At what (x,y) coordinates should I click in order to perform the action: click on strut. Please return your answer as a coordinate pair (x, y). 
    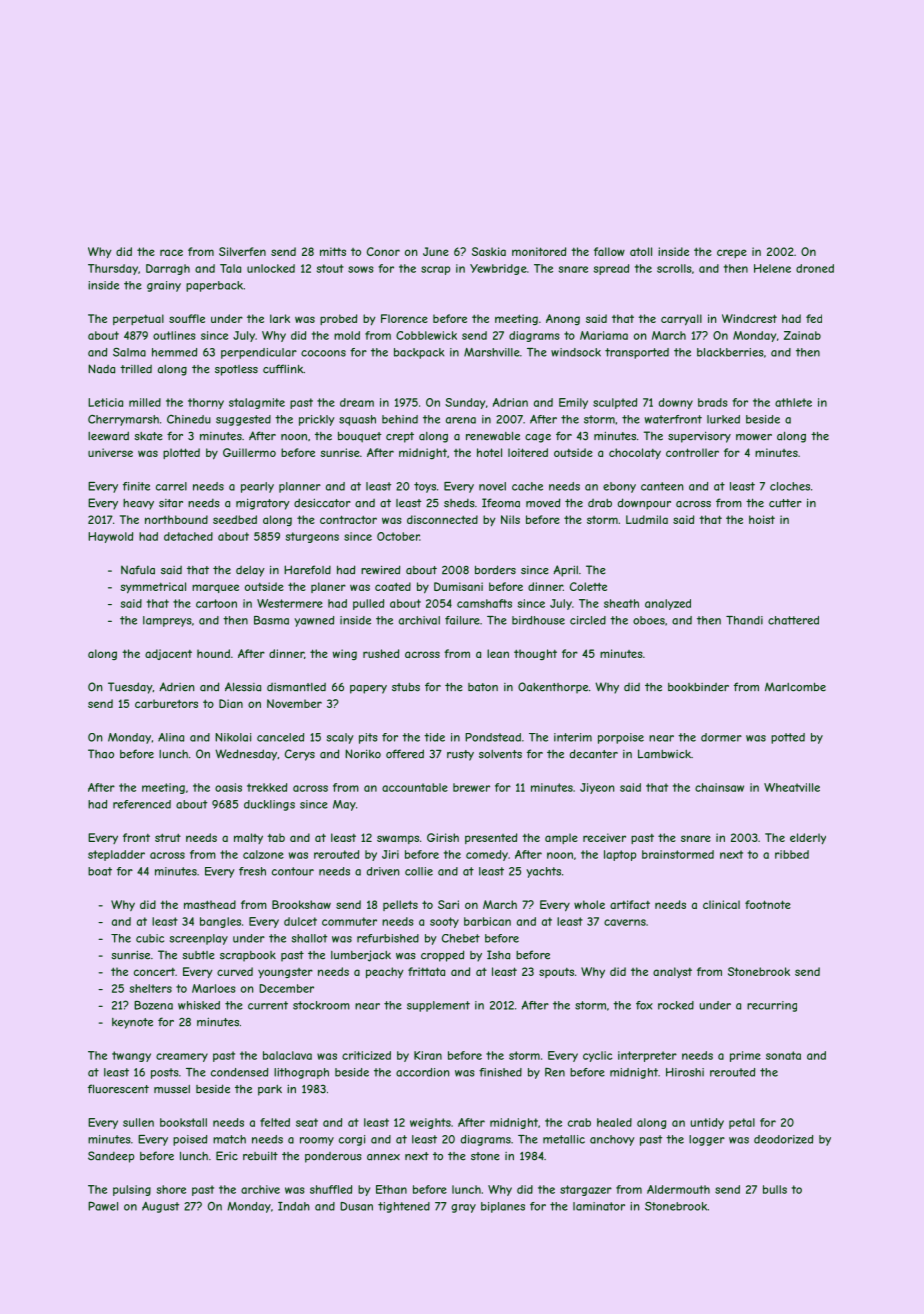
    Looking at the image, I should click on (168, 837).
